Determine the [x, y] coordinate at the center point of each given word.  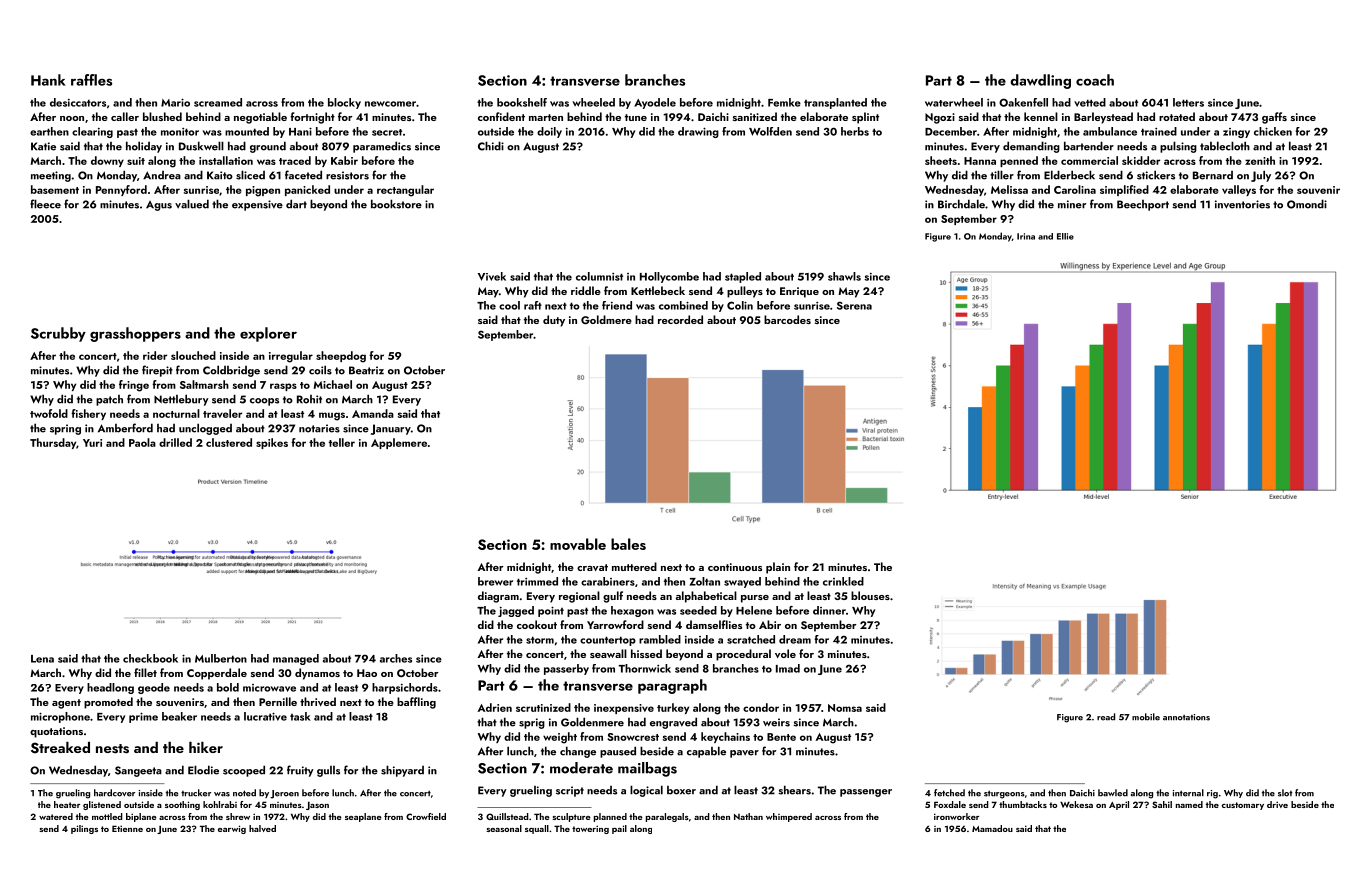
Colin [740, 305]
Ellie [1065, 236]
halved [262, 828]
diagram [498, 597]
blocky [344, 103]
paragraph [672, 686]
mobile [1146, 717]
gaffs [1274, 118]
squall [537, 829]
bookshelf [522, 102]
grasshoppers [135, 334]
